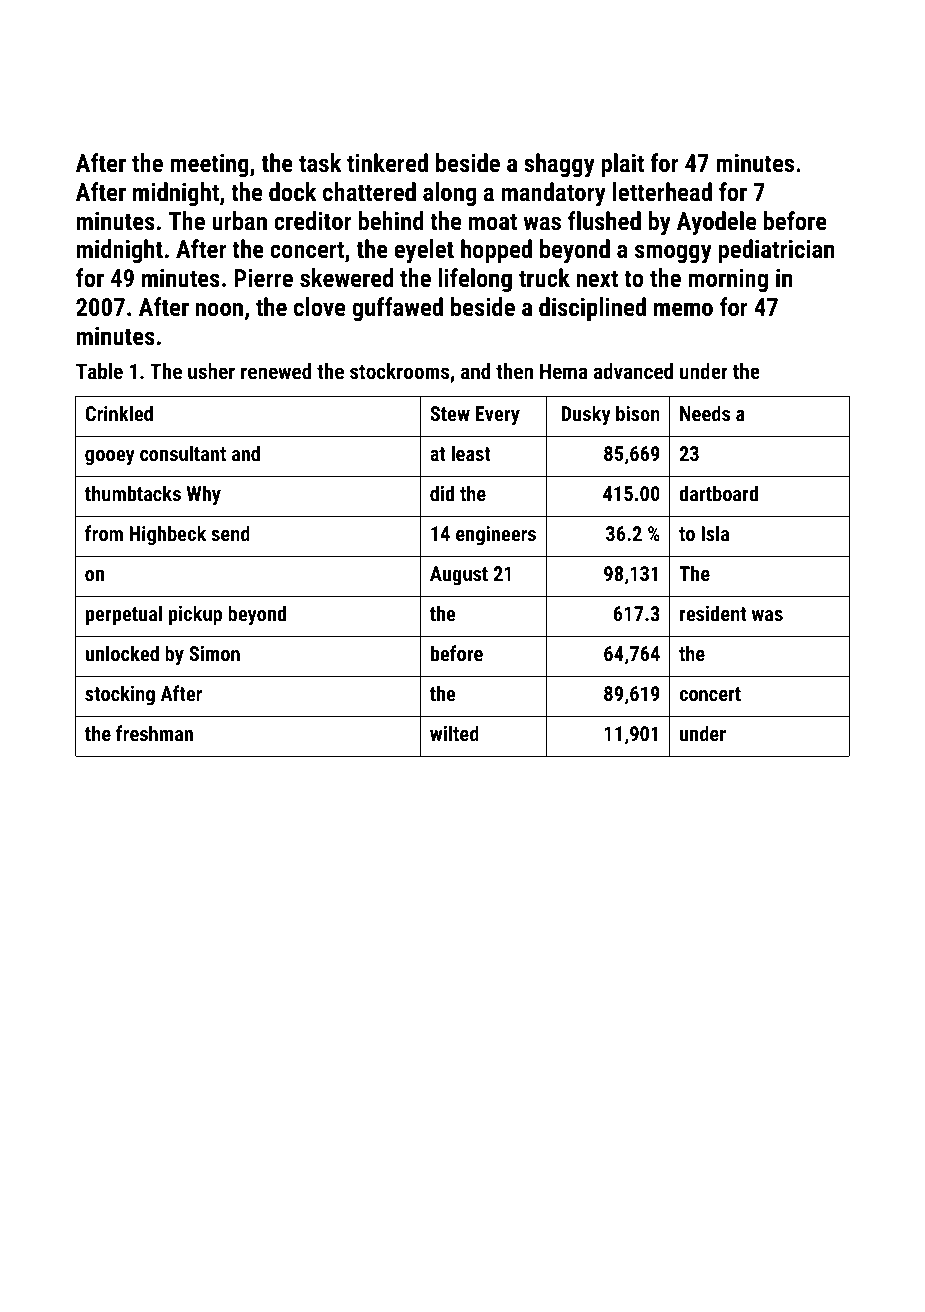 The height and width of the page is (1312, 925). Describe the element at coordinates (713, 613) in the page. I see `resident` at that location.
